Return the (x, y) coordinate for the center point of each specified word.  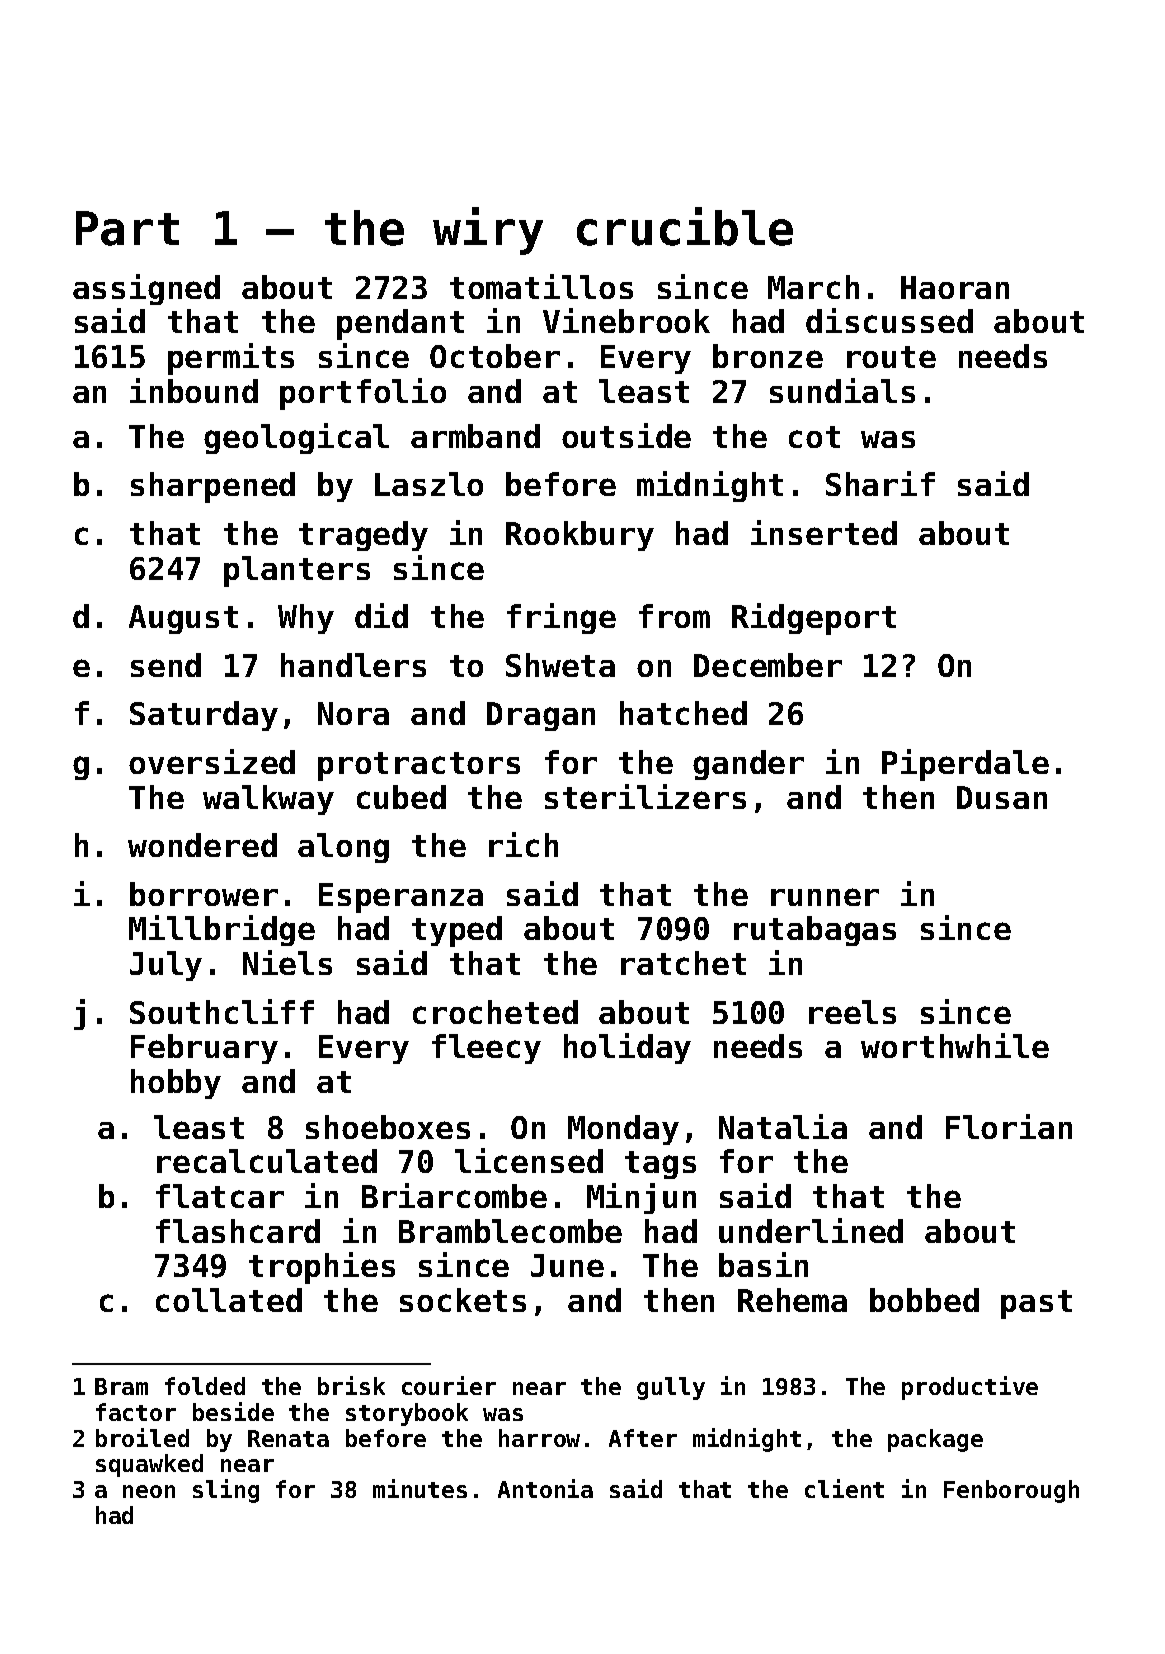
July (166, 966)
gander (748, 765)
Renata (288, 1438)
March (813, 287)
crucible (685, 226)
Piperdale (965, 765)
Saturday (204, 716)
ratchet (683, 963)
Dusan (1002, 797)
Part (127, 228)
